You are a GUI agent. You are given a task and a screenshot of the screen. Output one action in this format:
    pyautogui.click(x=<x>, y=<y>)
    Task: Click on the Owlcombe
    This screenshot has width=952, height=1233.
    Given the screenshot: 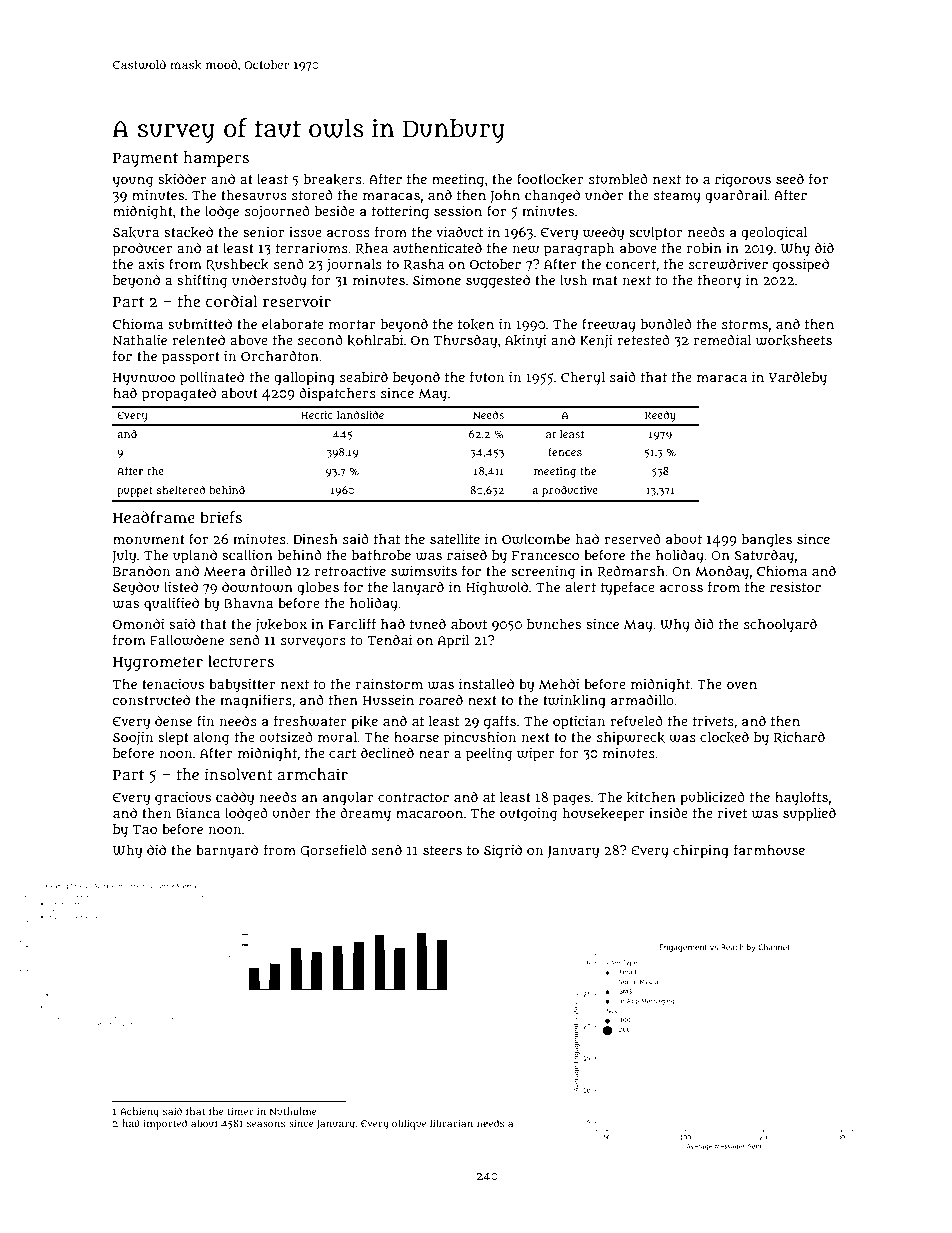 What is the action you would take?
    pyautogui.click(x=536, y=539)
